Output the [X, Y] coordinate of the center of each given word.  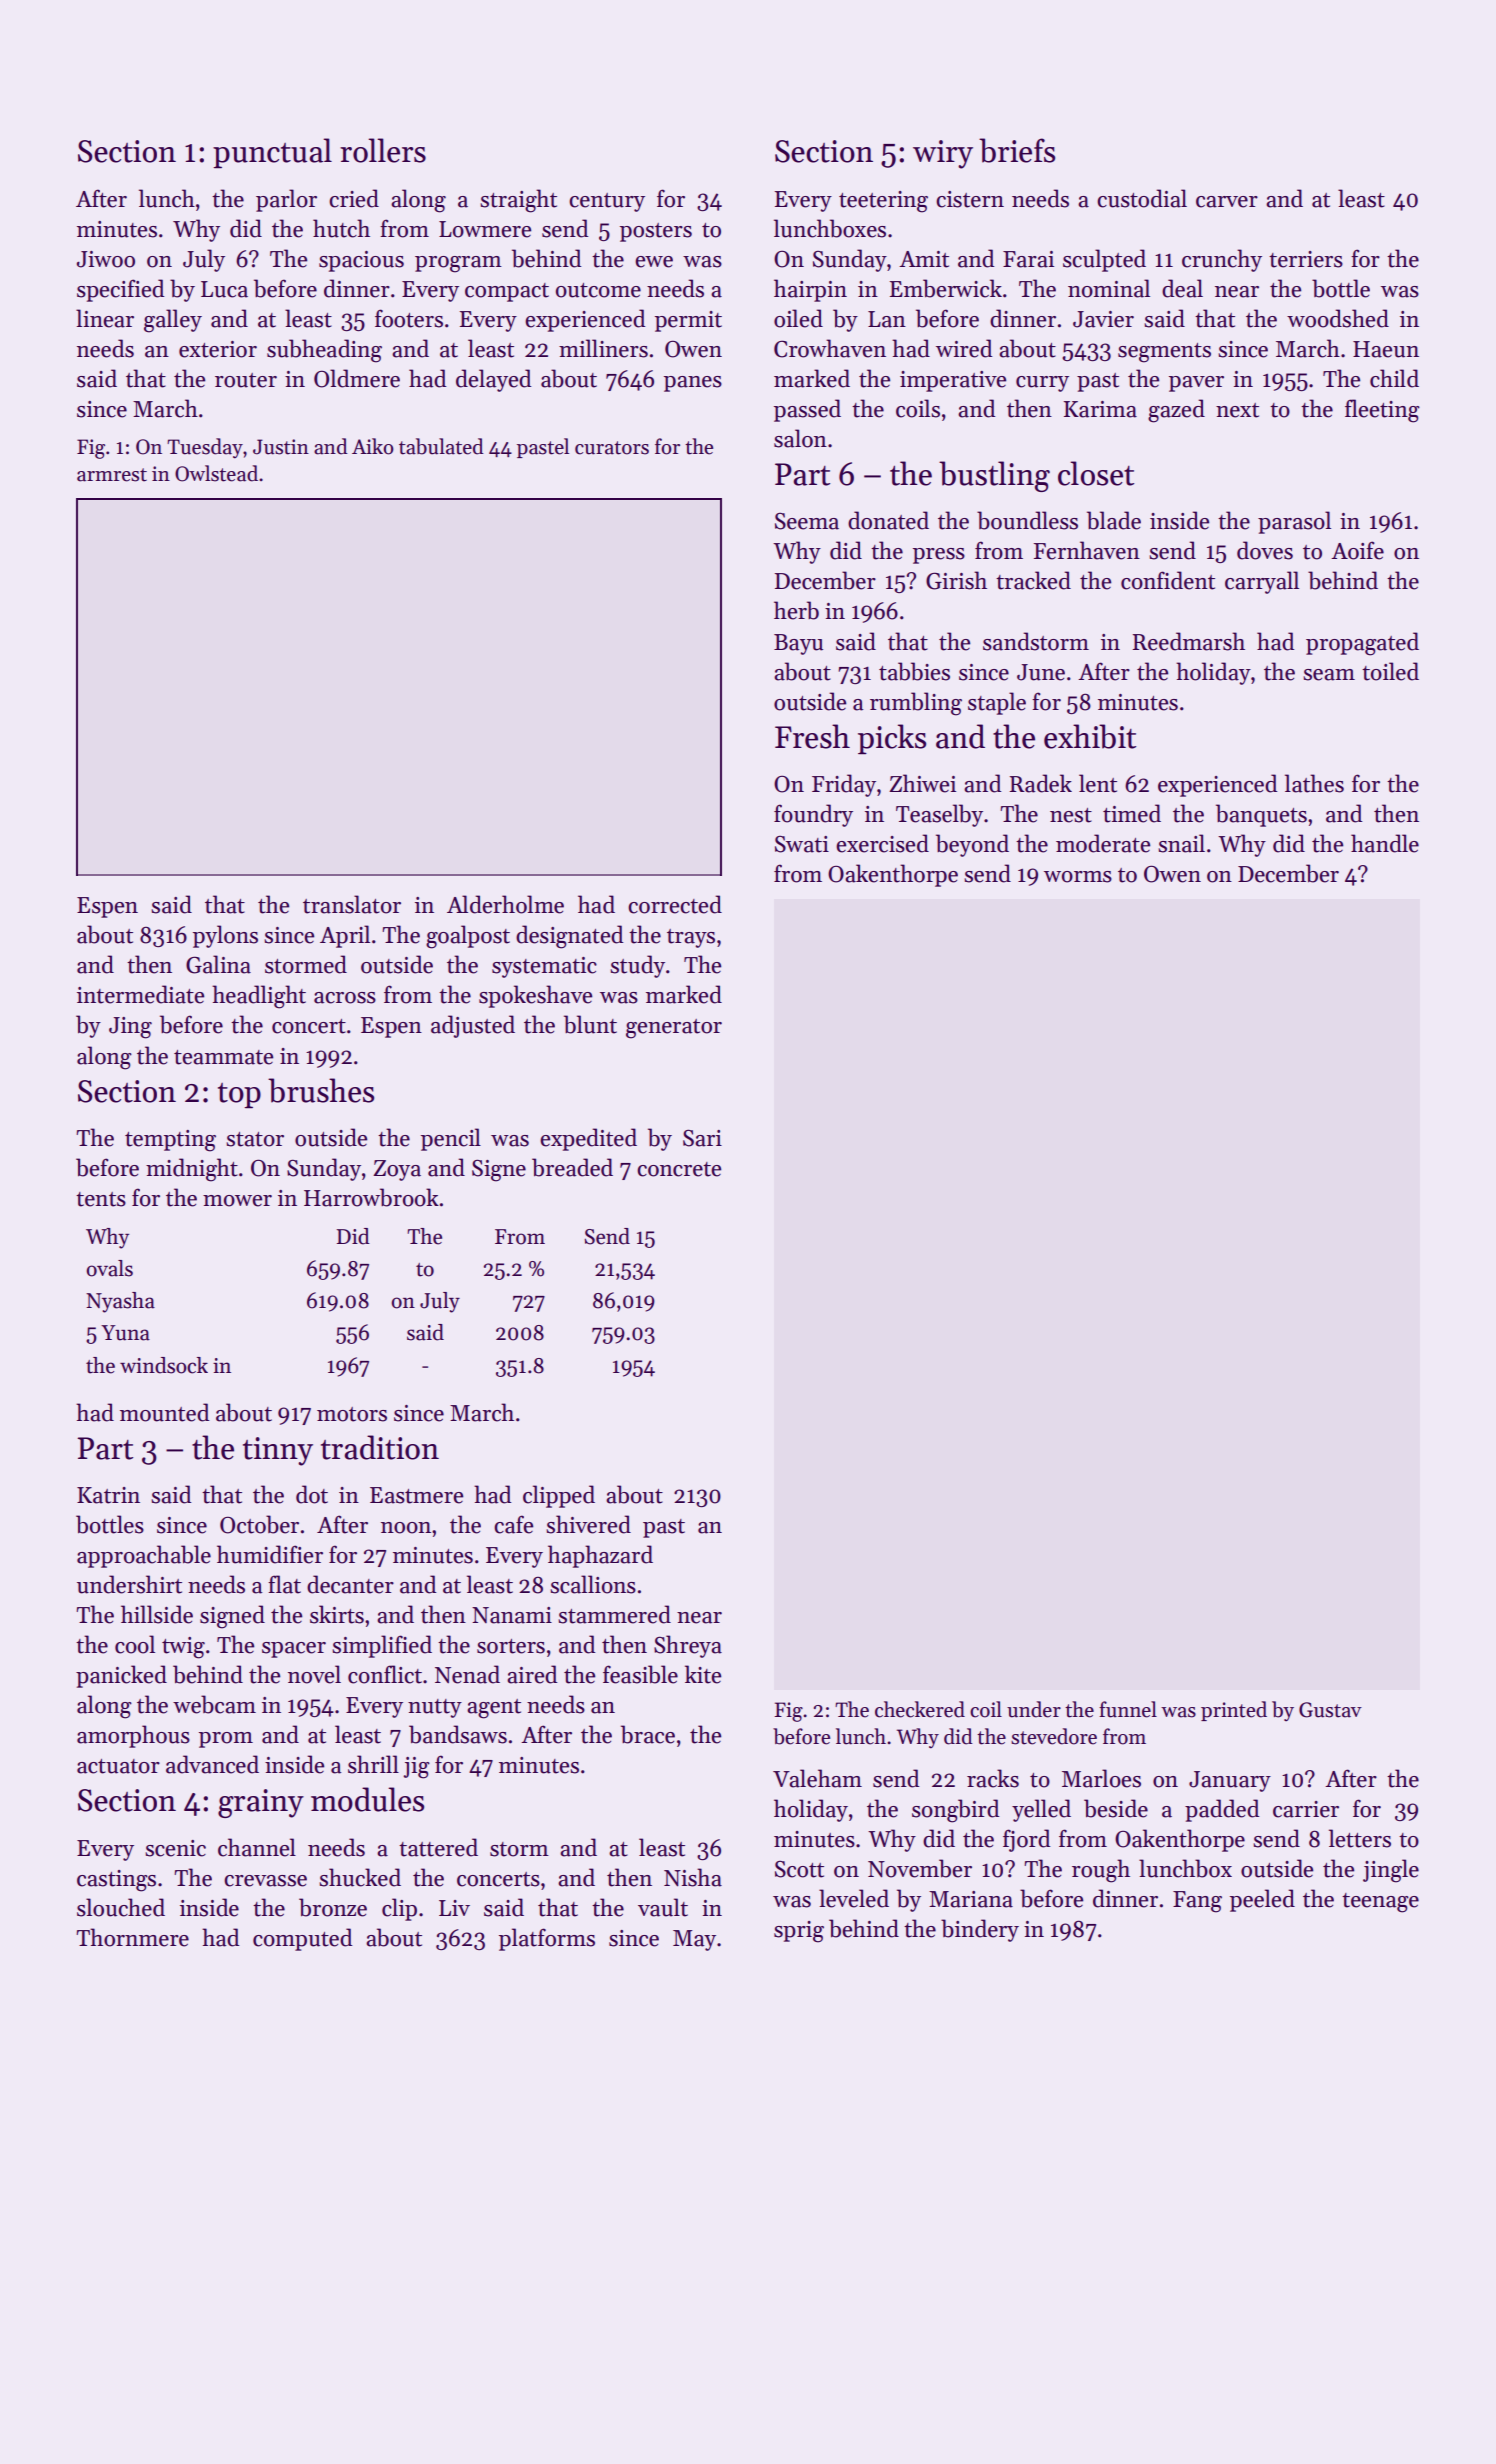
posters [656, 232]
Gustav [1330, 1710]
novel [314, 1674]
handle [1385, 843]
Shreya [688, 1646]
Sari [702, 1138]
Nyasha [120, 1302]
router [246, 380]
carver [1227, 202]
